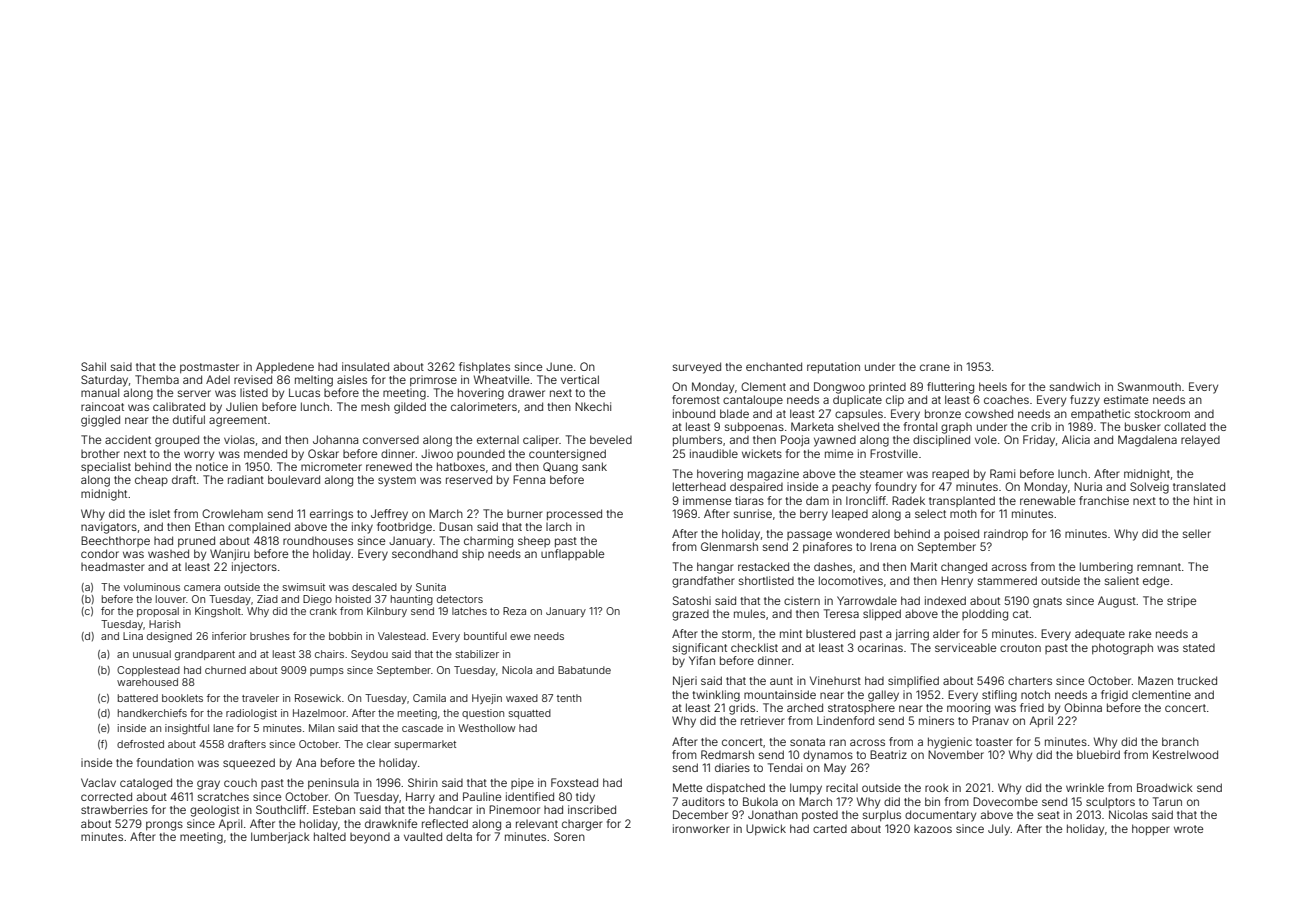 This document has height=924, width=1308. I want to click on grazed, so click(690, 615).
